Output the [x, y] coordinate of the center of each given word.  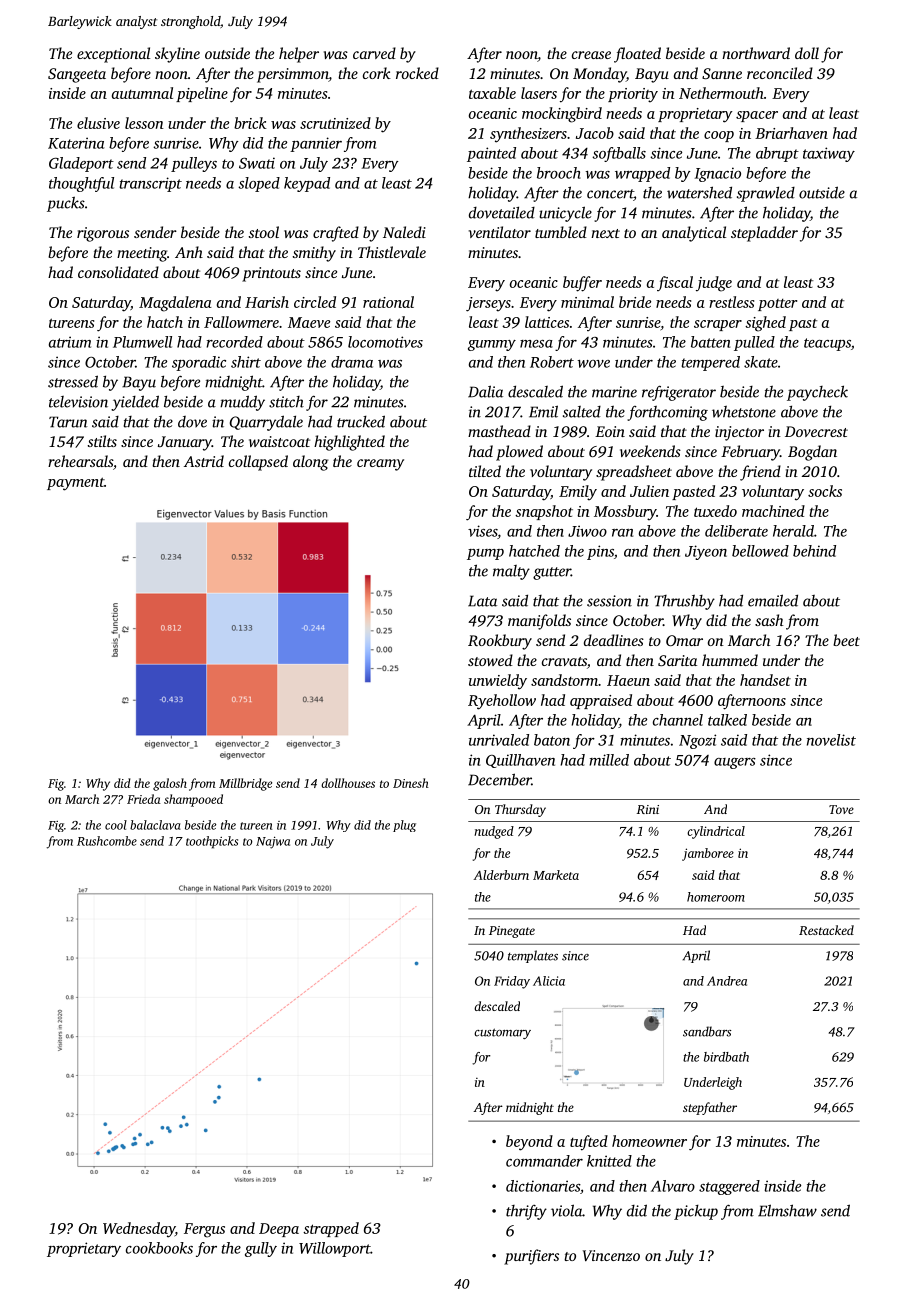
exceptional [113, 55]
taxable [492, 93]
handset [765, 680]
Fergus [204, 1230]
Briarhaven [791, 133]
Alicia [549, 981]
